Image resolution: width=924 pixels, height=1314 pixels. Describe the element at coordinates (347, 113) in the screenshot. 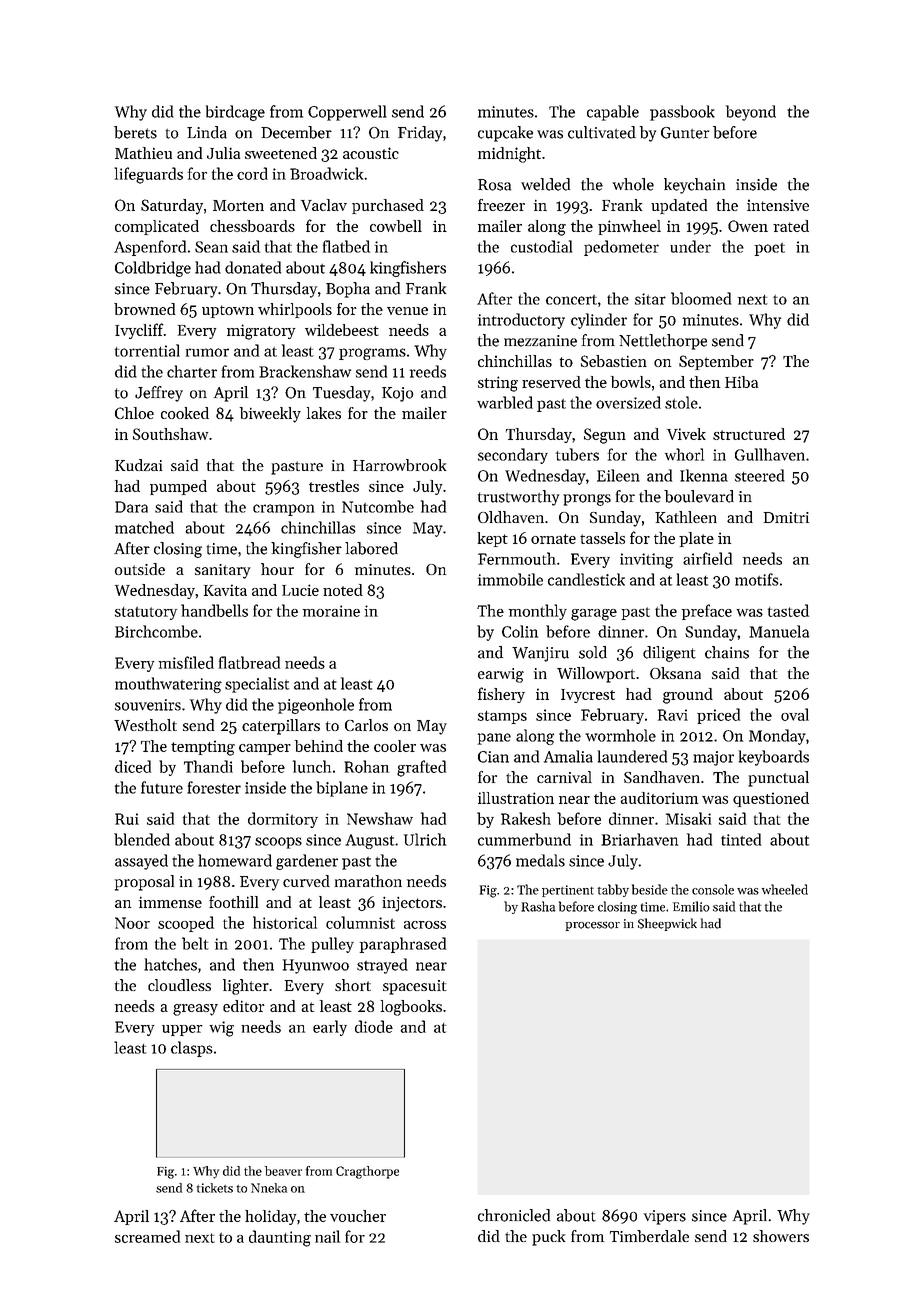

I see `Copperwell` at that location.
